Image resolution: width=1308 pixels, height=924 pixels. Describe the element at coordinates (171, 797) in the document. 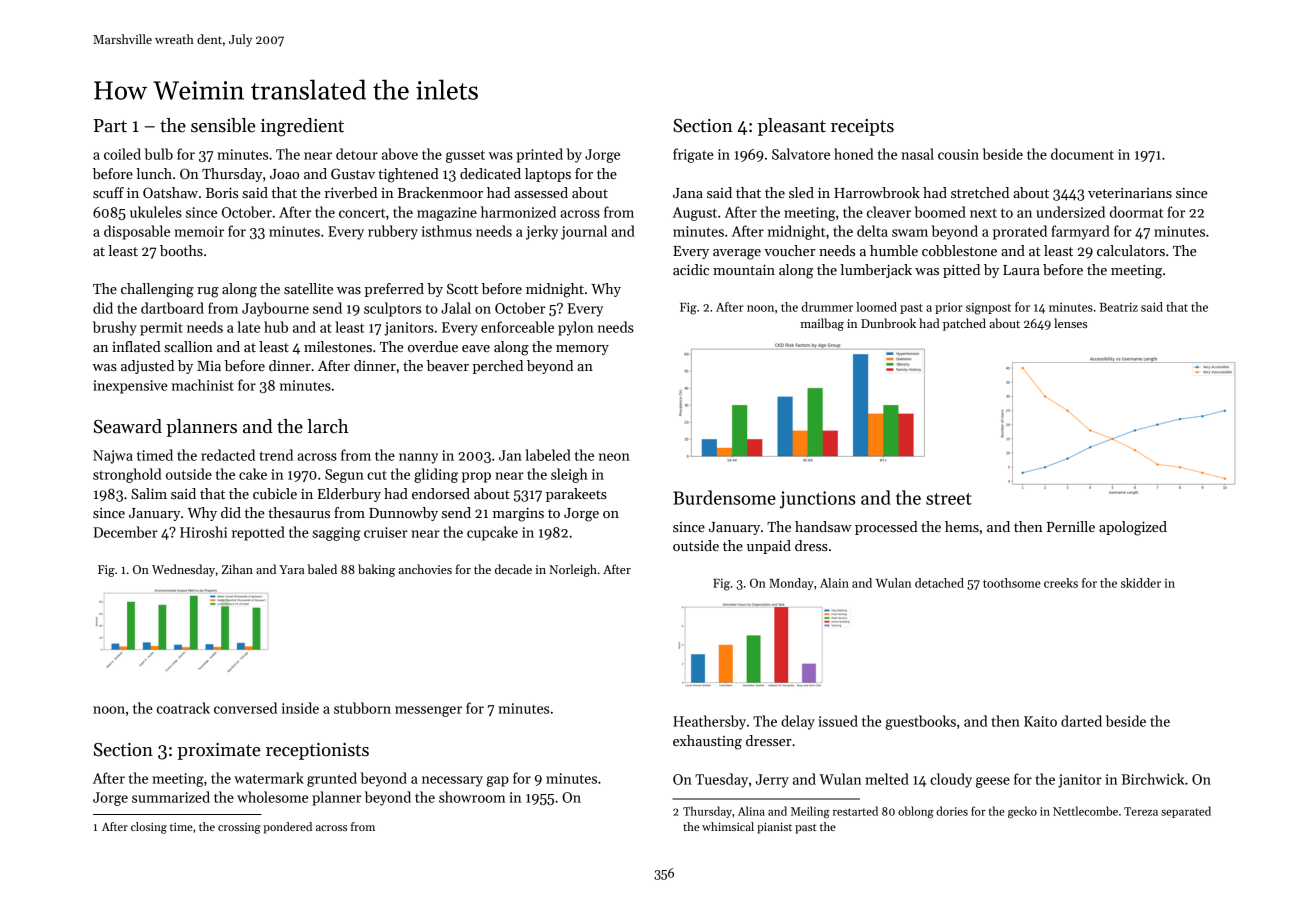

I see `summarized` at that location.
